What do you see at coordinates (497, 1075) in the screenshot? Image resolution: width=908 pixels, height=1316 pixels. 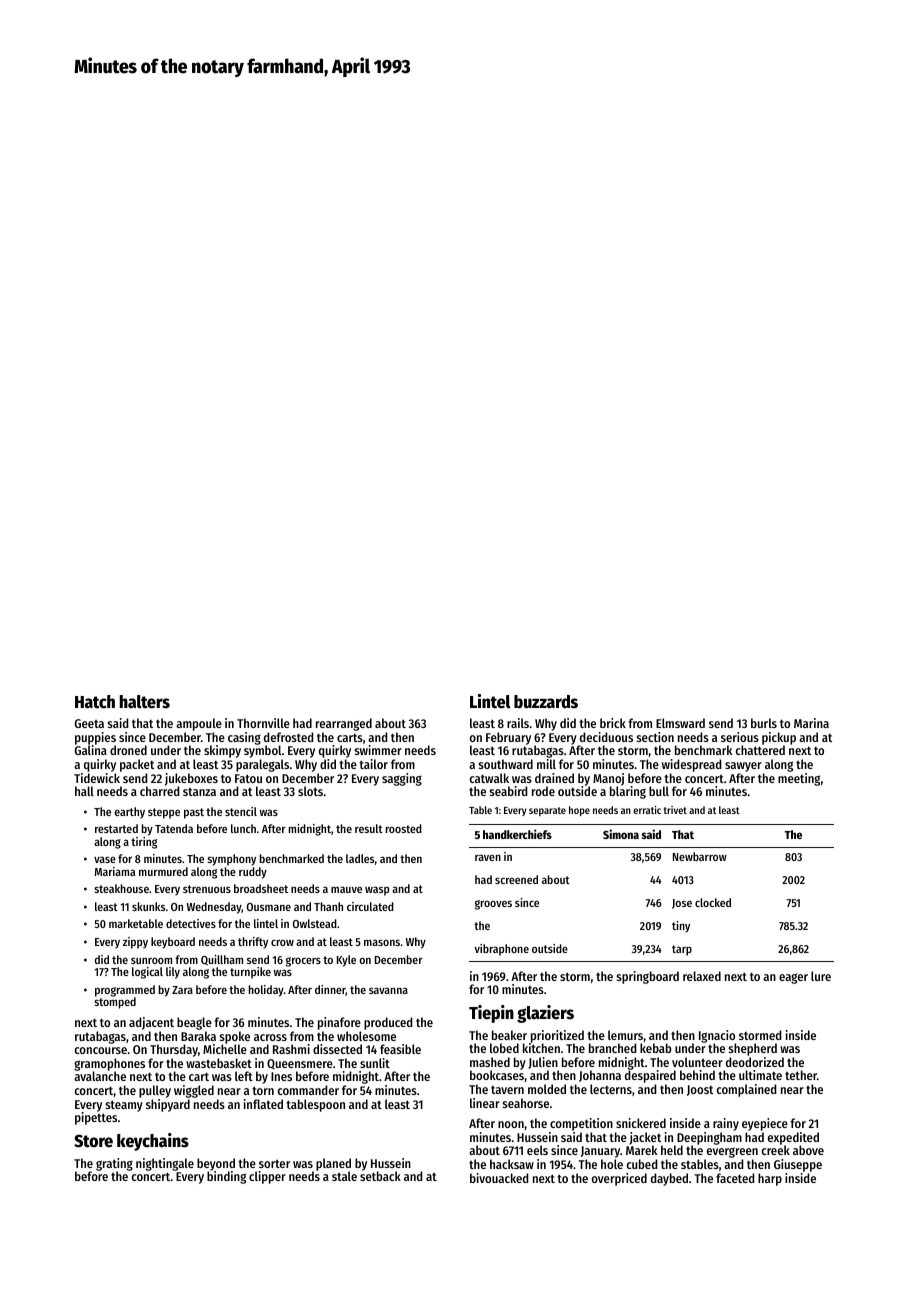 I see `bookcases` at bounding box center [497, 1075].
